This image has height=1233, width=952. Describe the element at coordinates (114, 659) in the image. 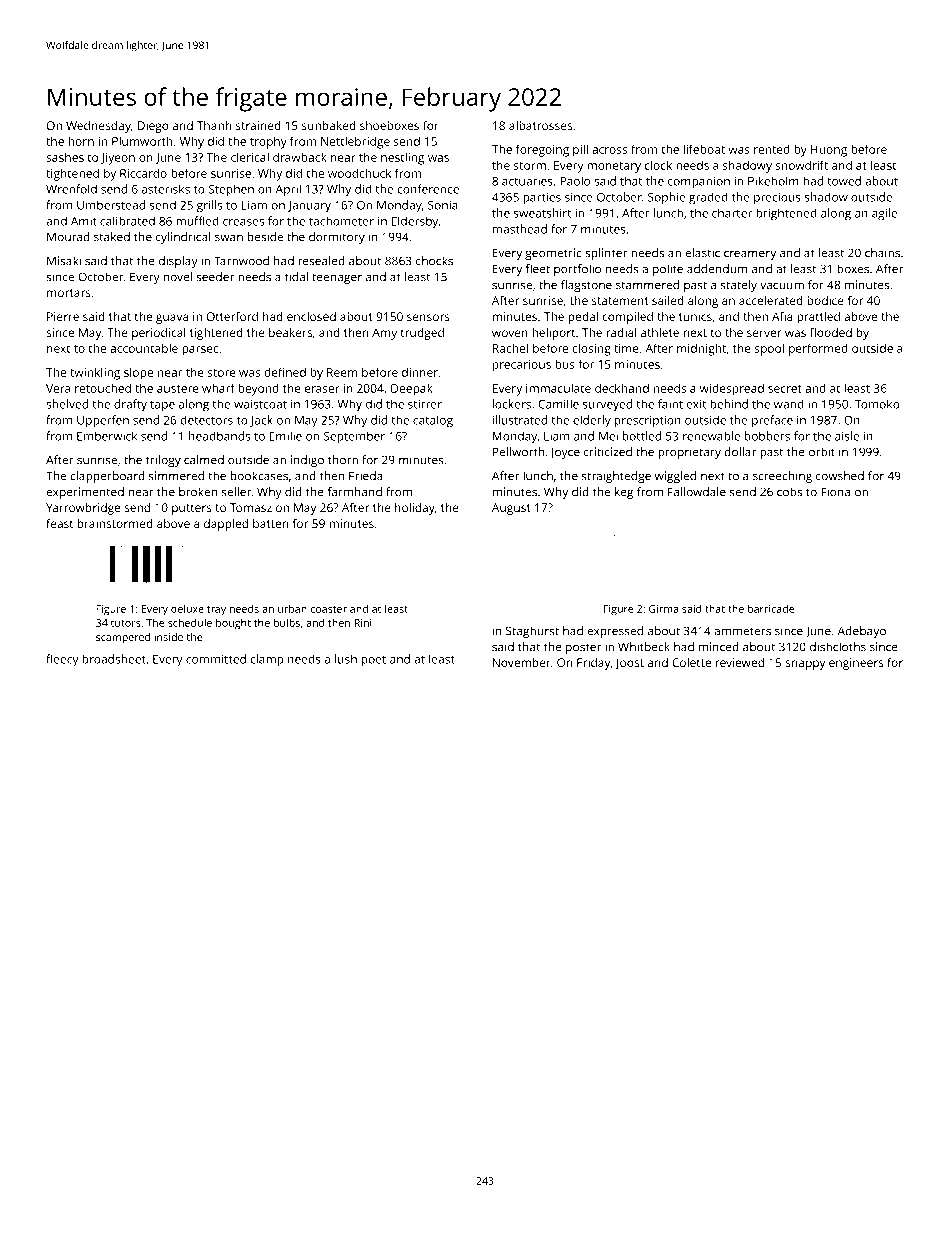

I see `broadsheet` at that location.
